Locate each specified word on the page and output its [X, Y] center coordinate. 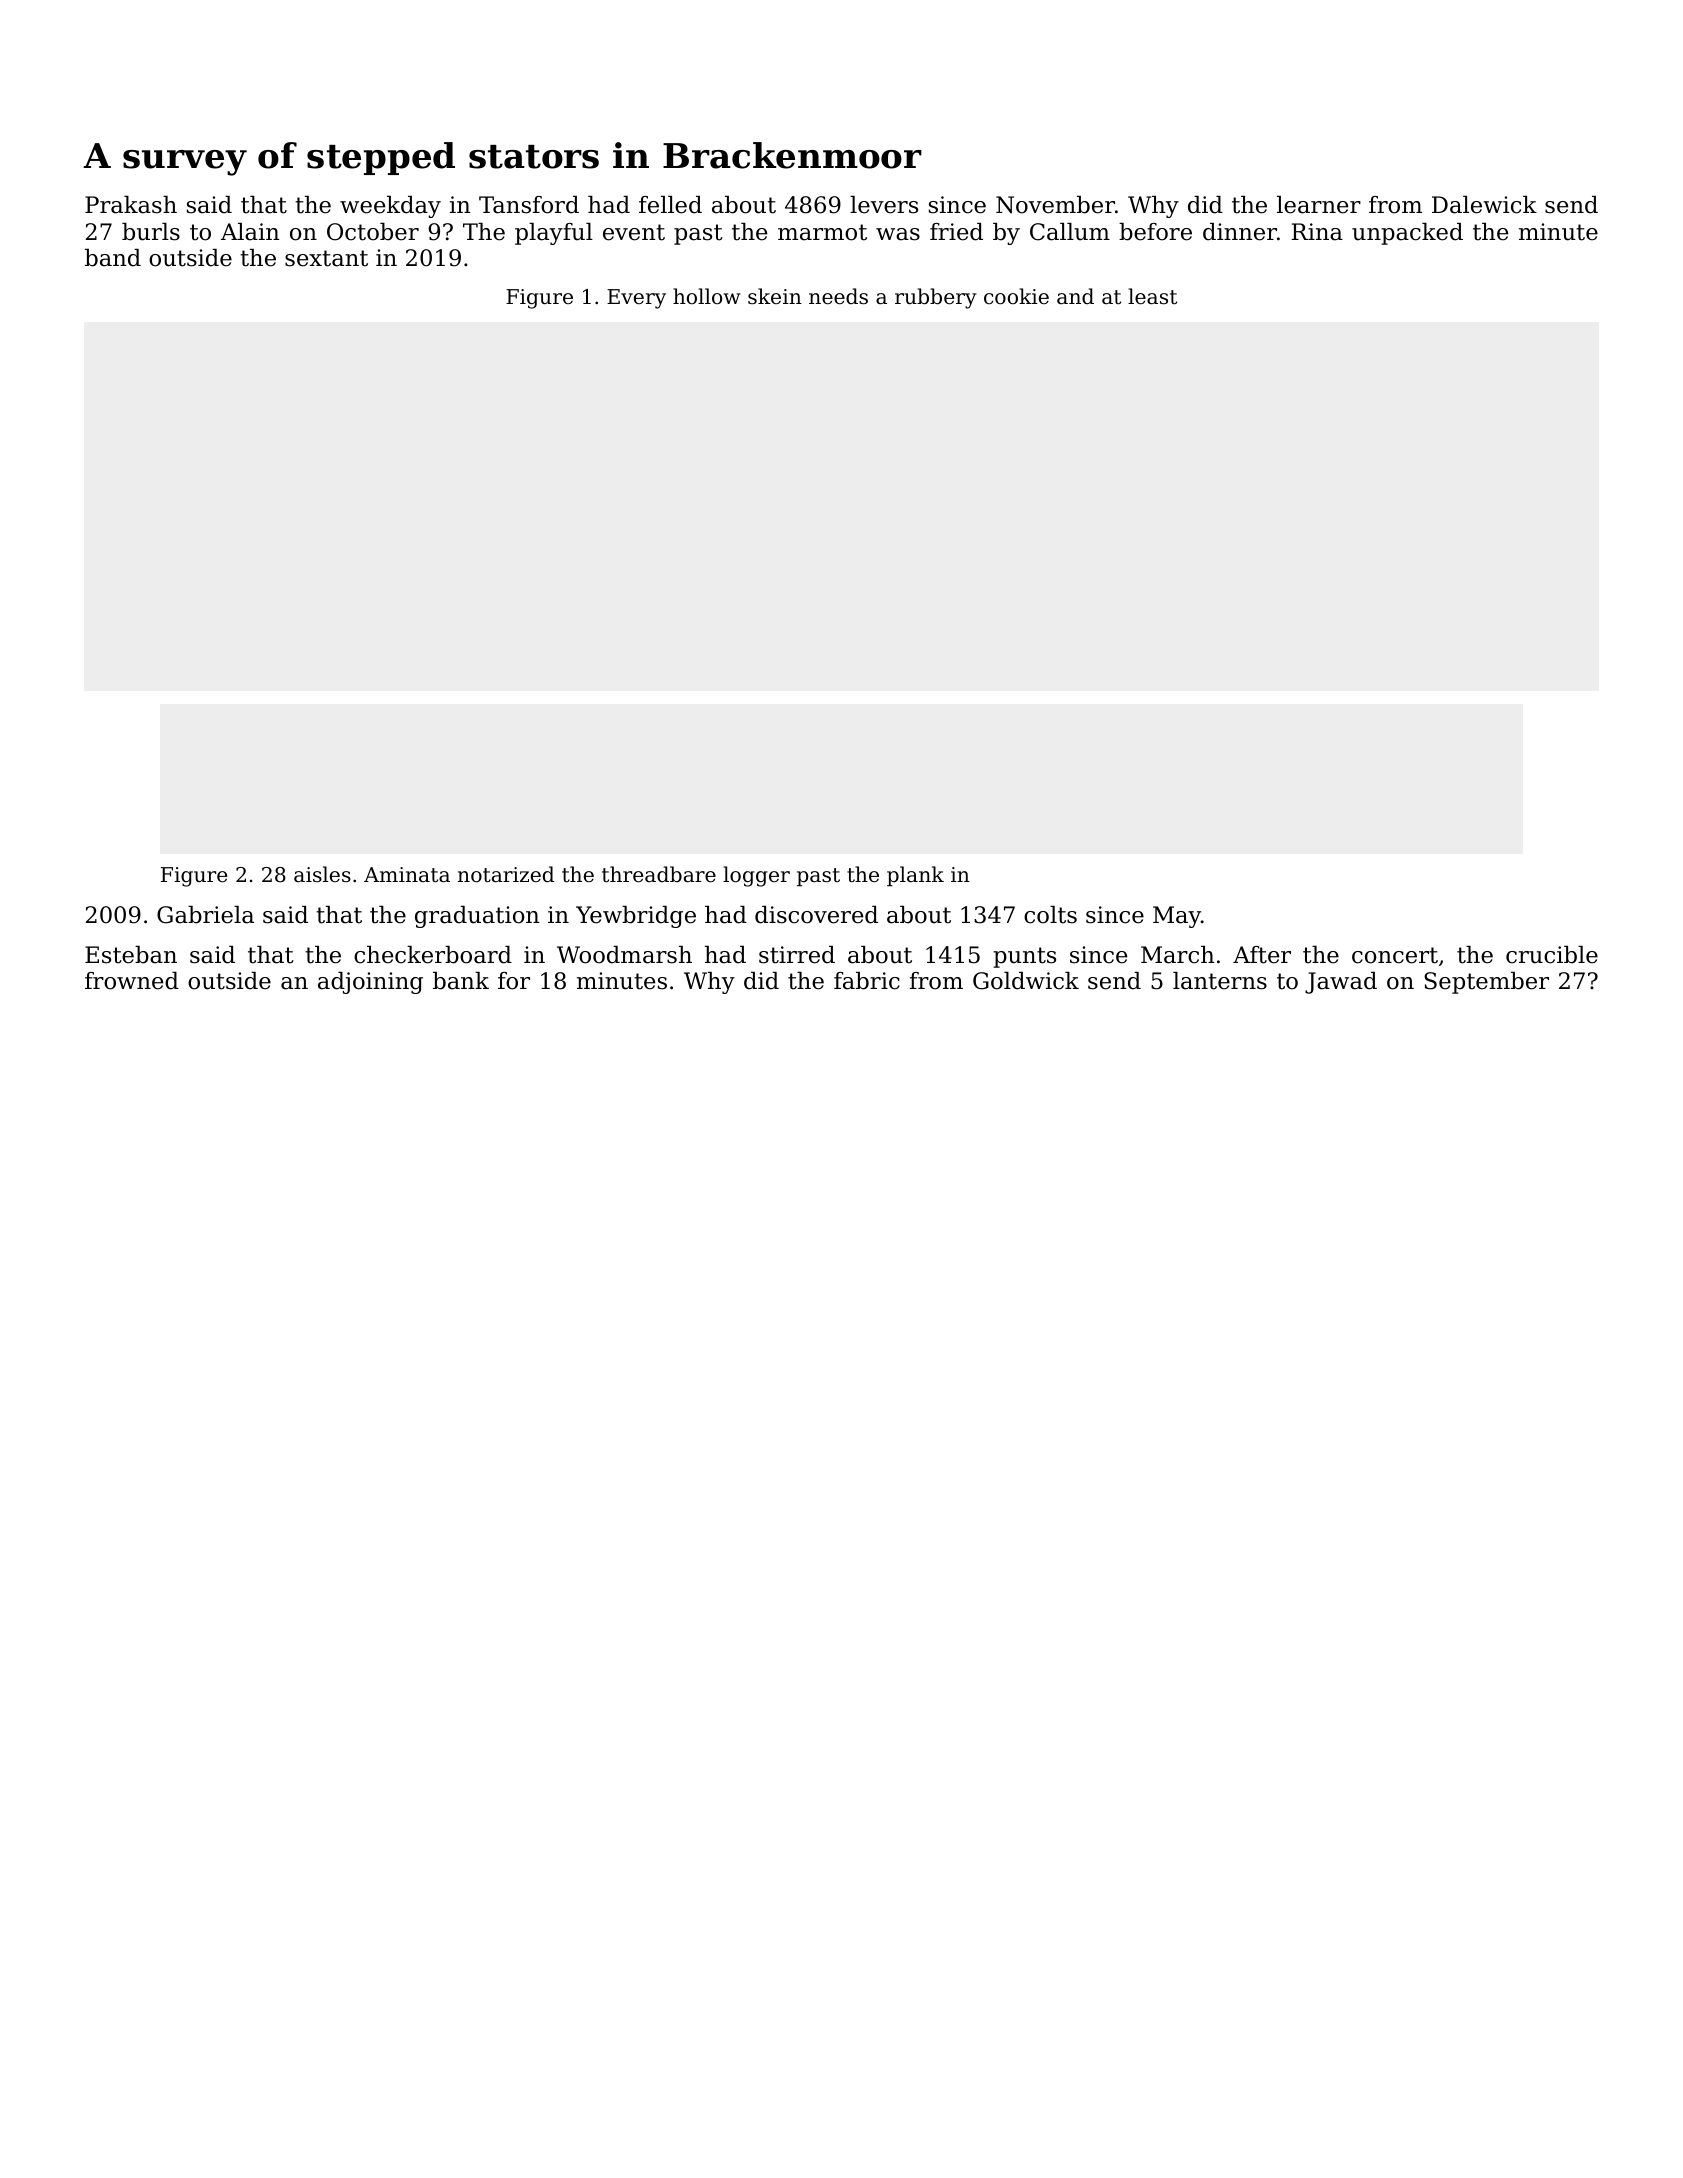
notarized [506, 874]
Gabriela [205, 915]
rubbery [936, 298]
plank [915, 876]
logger [756, 876]
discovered [816, 915]
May [1177, 917]
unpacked [1407, 234]
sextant [326, 258]
